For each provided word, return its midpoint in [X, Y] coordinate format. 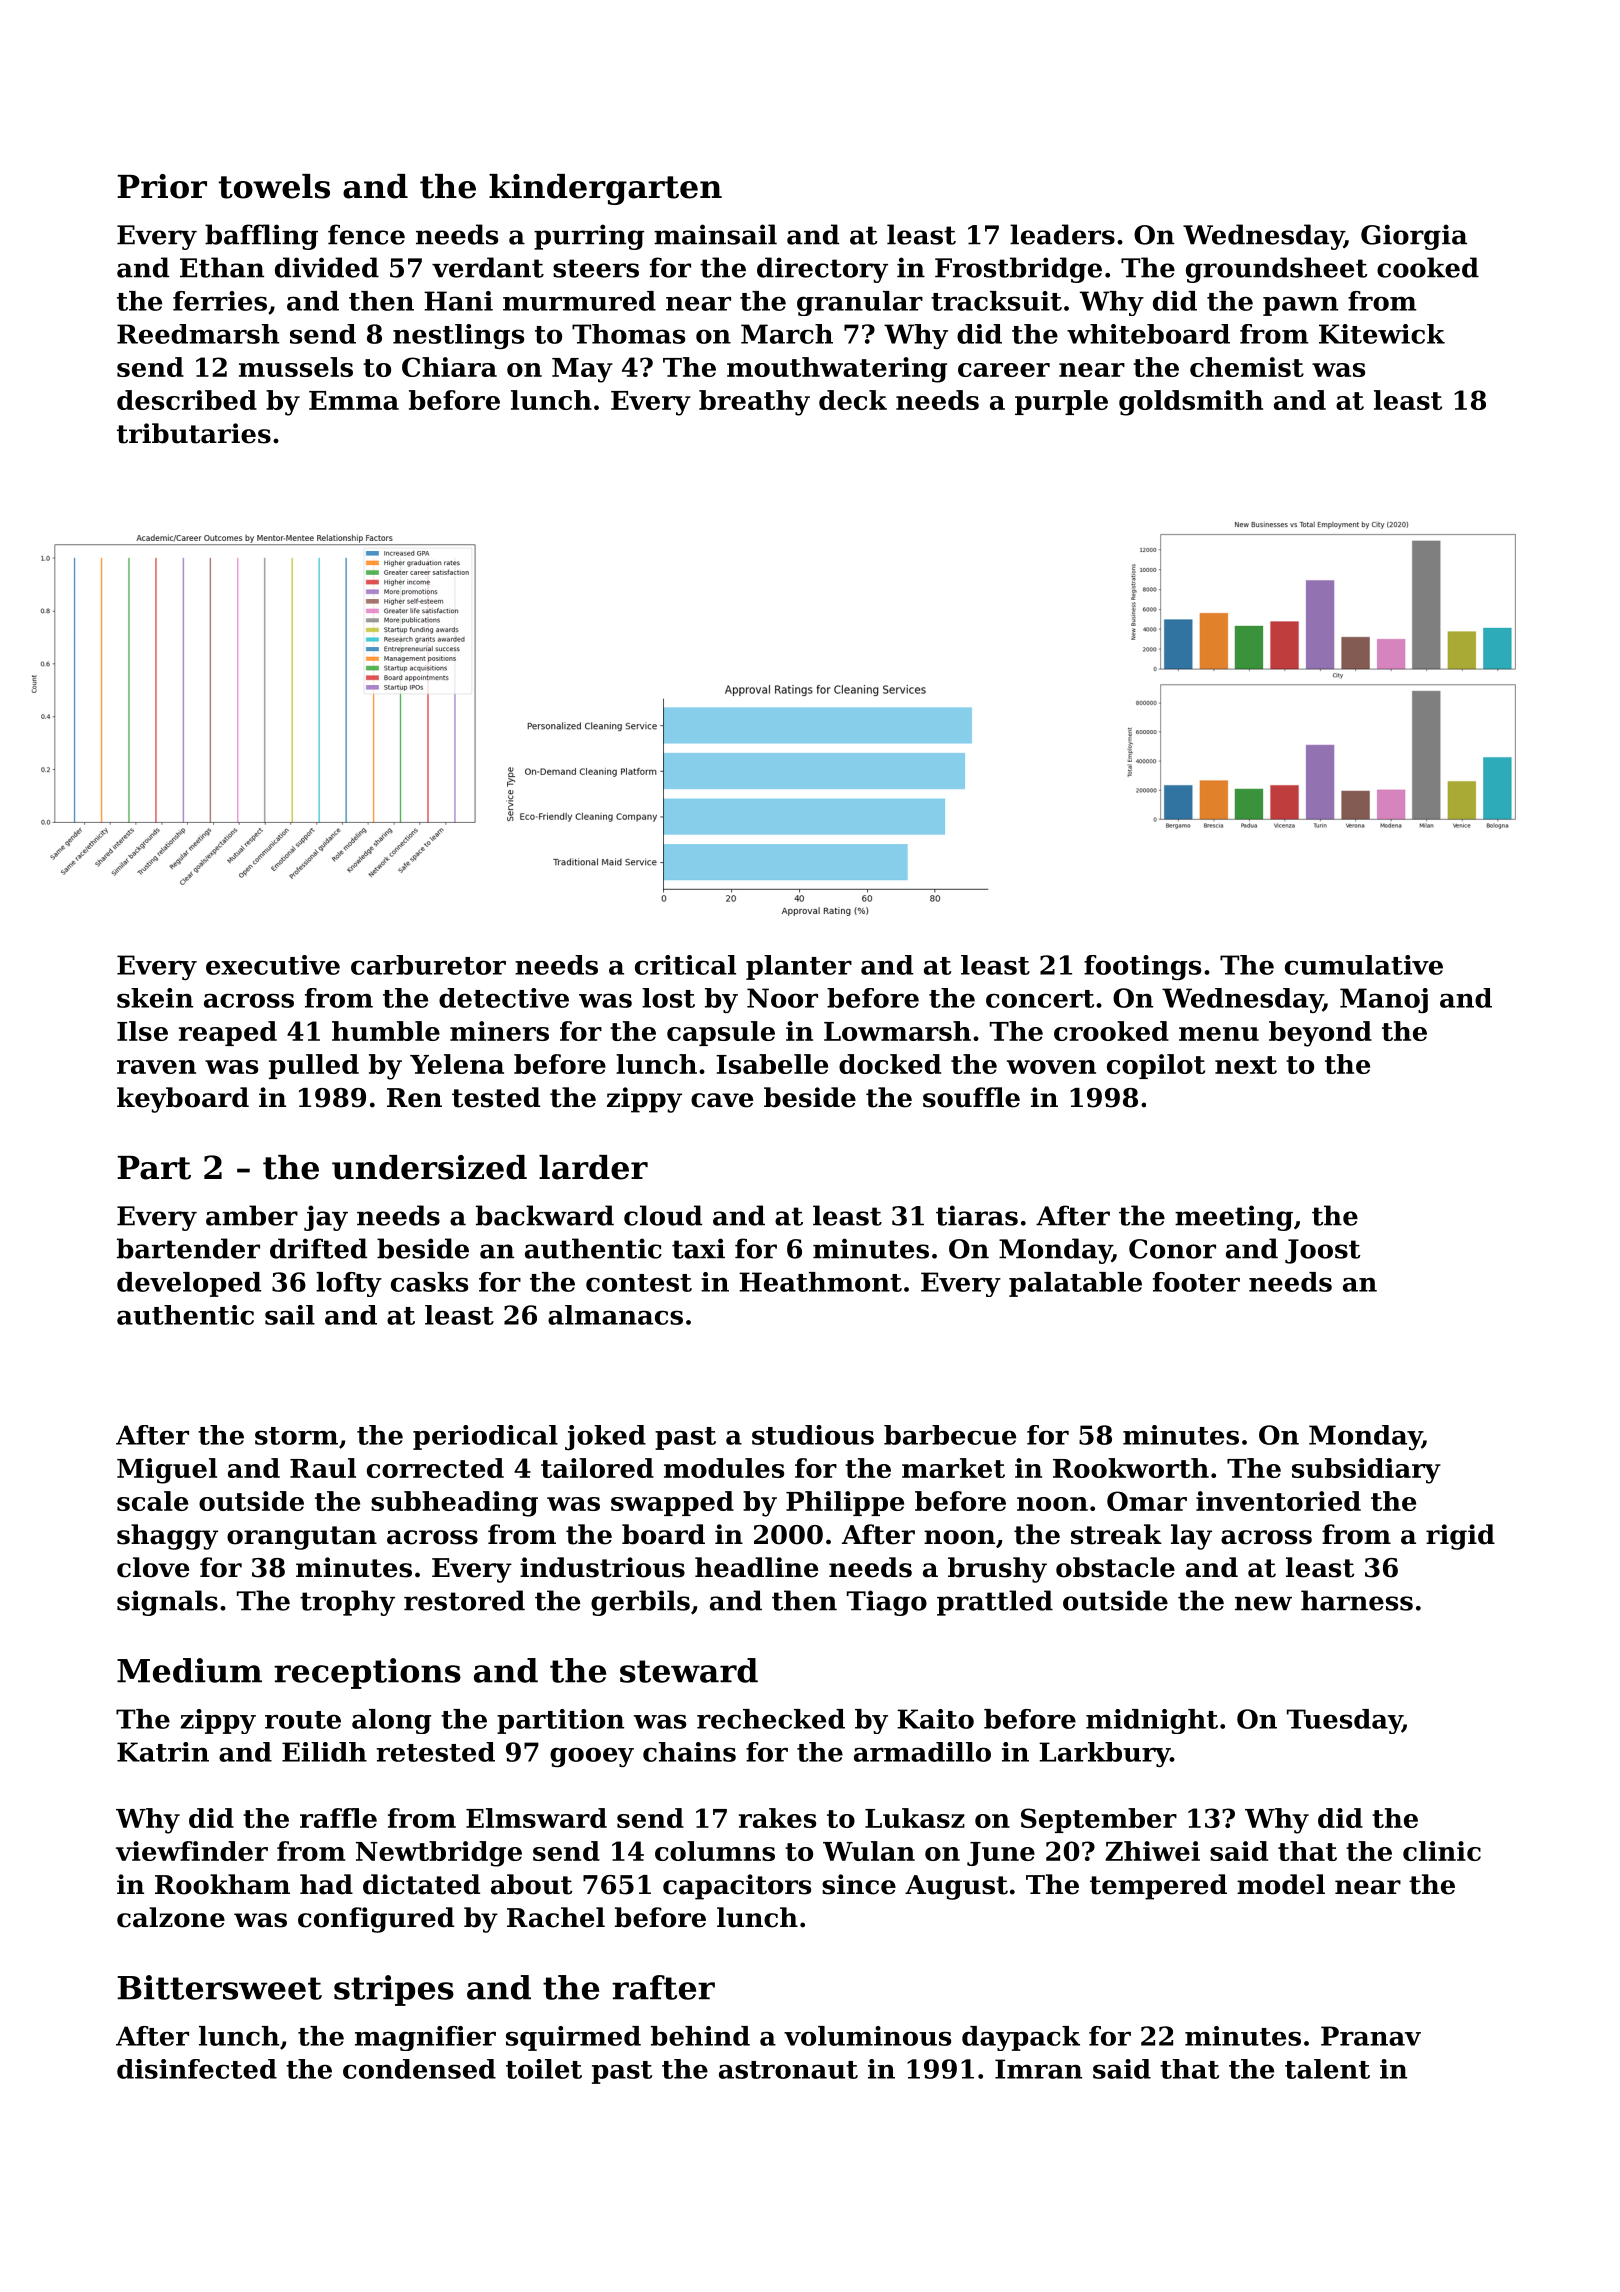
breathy [754, 403]
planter [799, 967]
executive [273, 965]
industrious [602, 1567]
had [326, 1884]
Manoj [1384, 1000]
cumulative [1364, 965]
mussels [296, 367]
